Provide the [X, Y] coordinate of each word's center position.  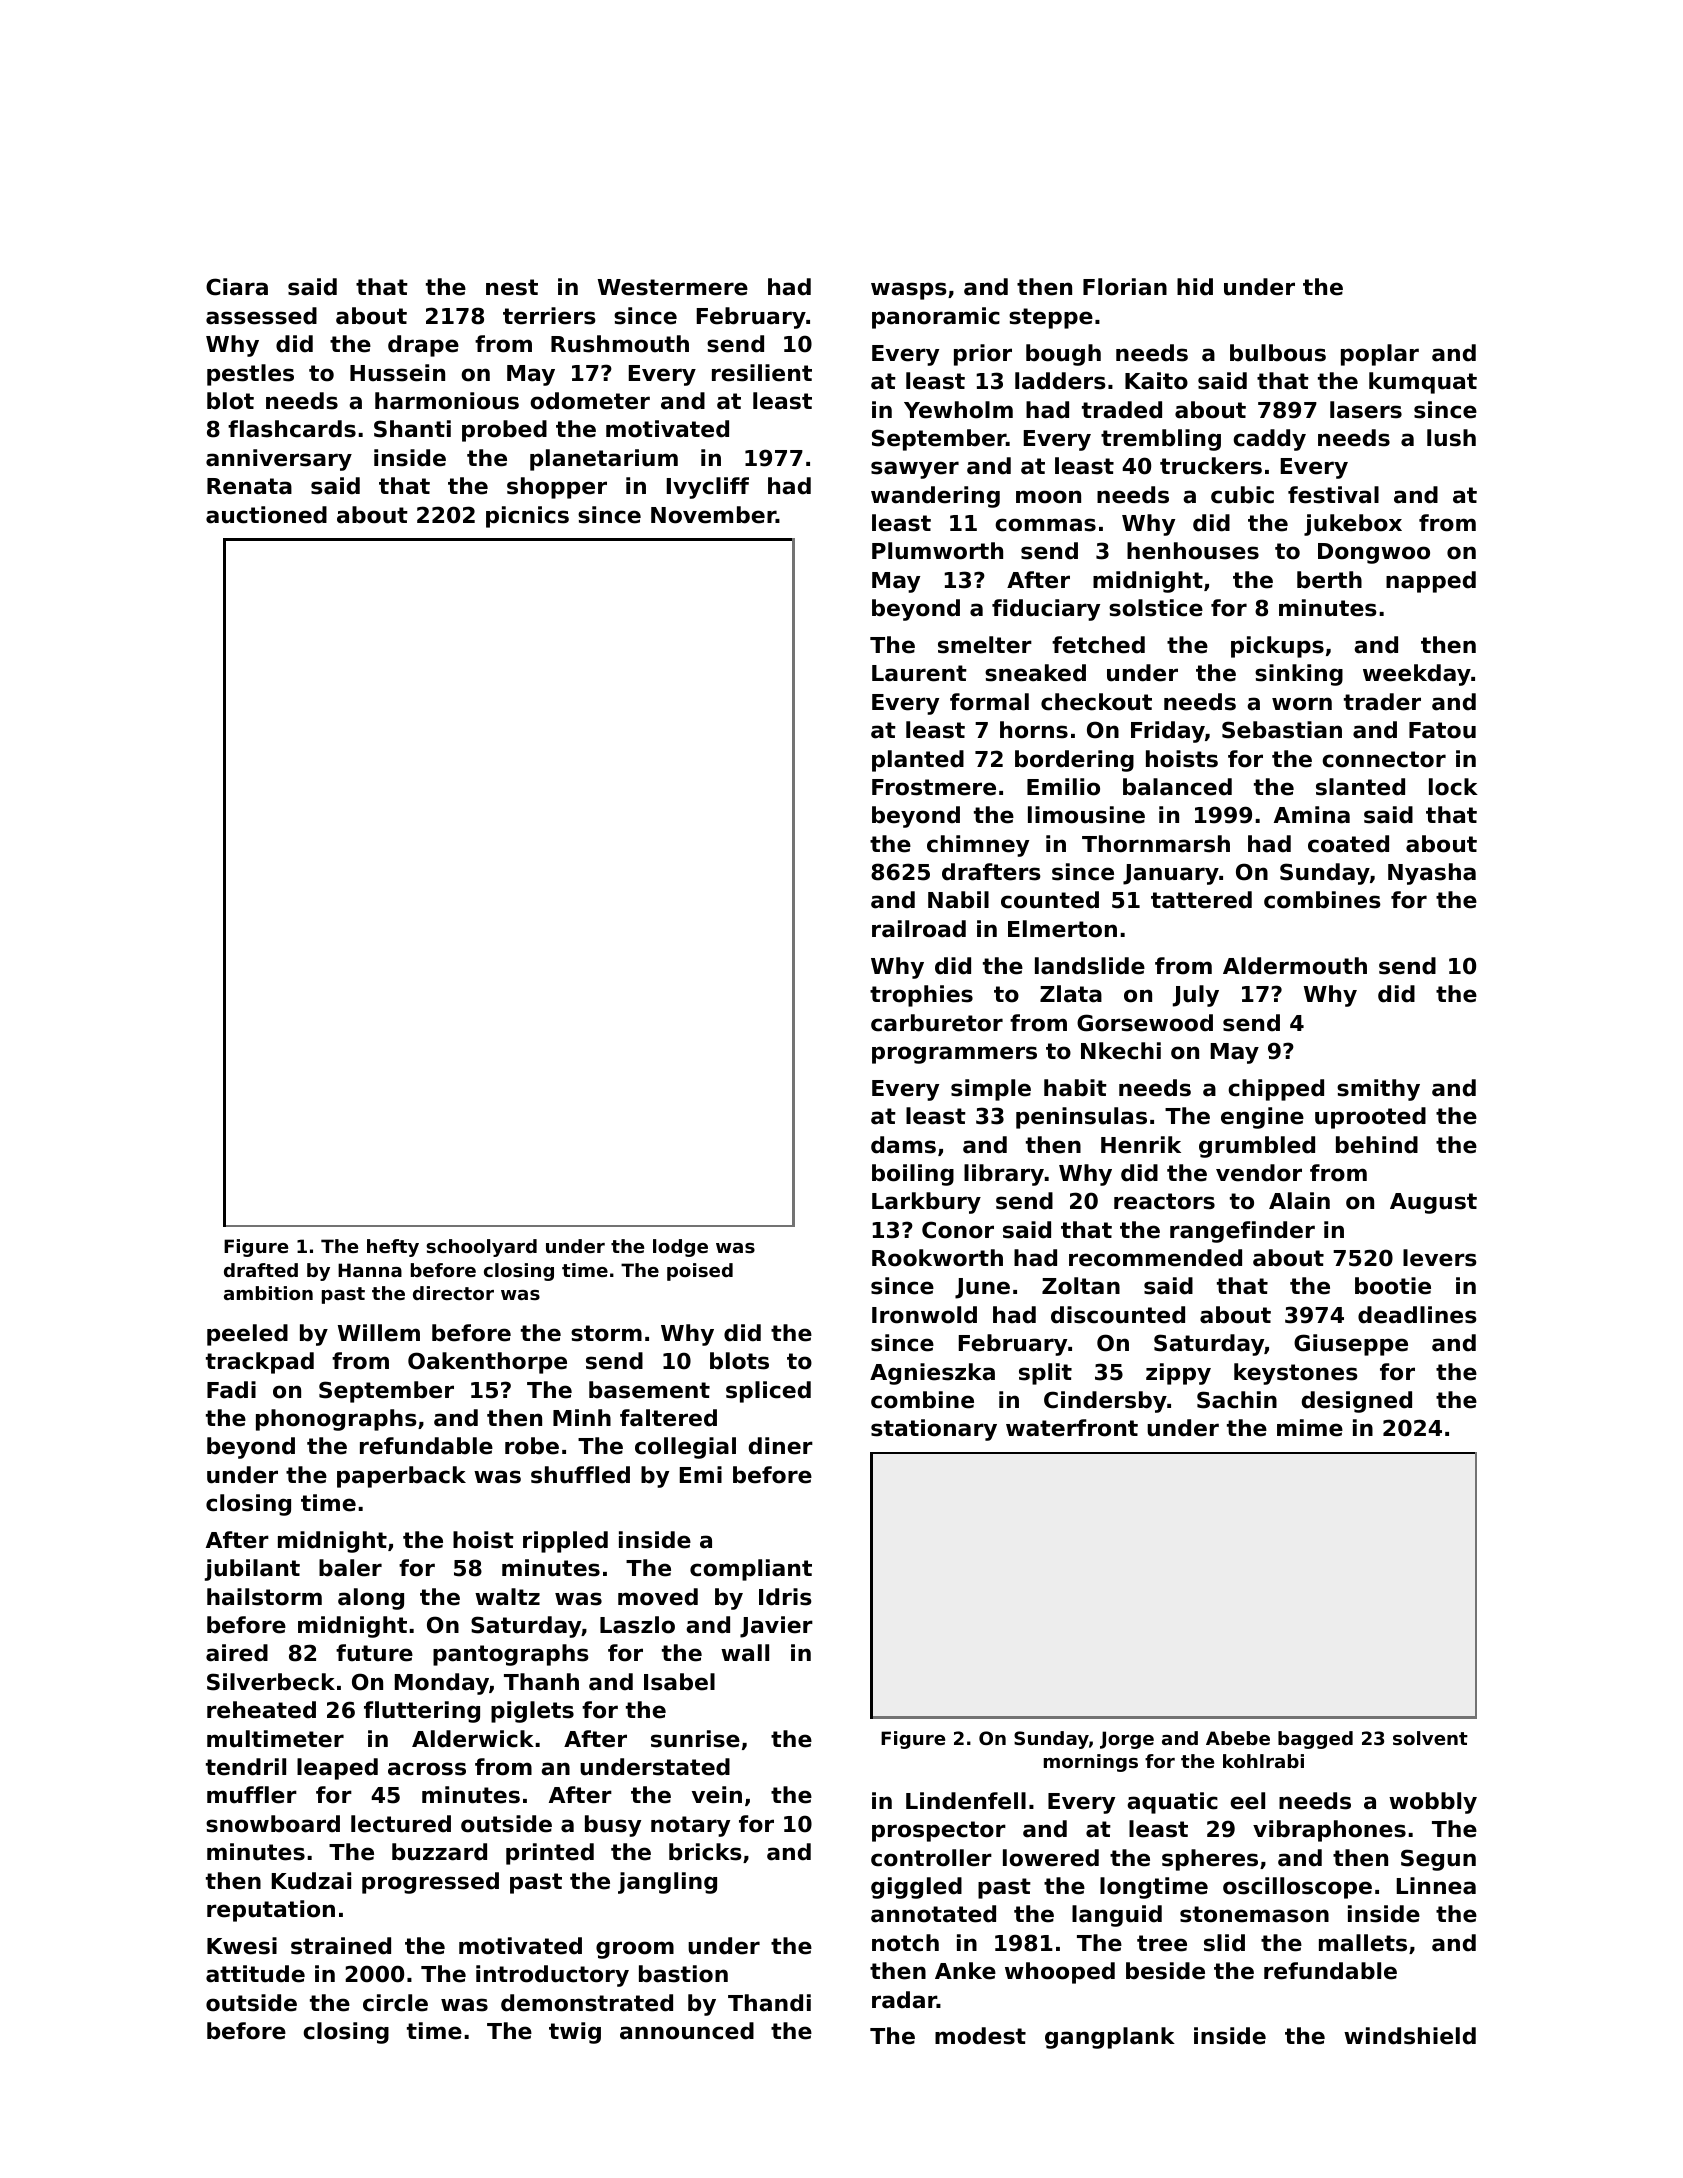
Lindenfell [966, 1801]
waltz [507, 1597]
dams [903, 1145]
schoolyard [481, 1248]
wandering [935, 497]
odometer [590, 401]
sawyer [915, 470]
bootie [1393, 1286]
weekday [1417, 675]
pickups [1277, 647]
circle [395, 2003]
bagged [1315, 1740]
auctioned [266, 515]
